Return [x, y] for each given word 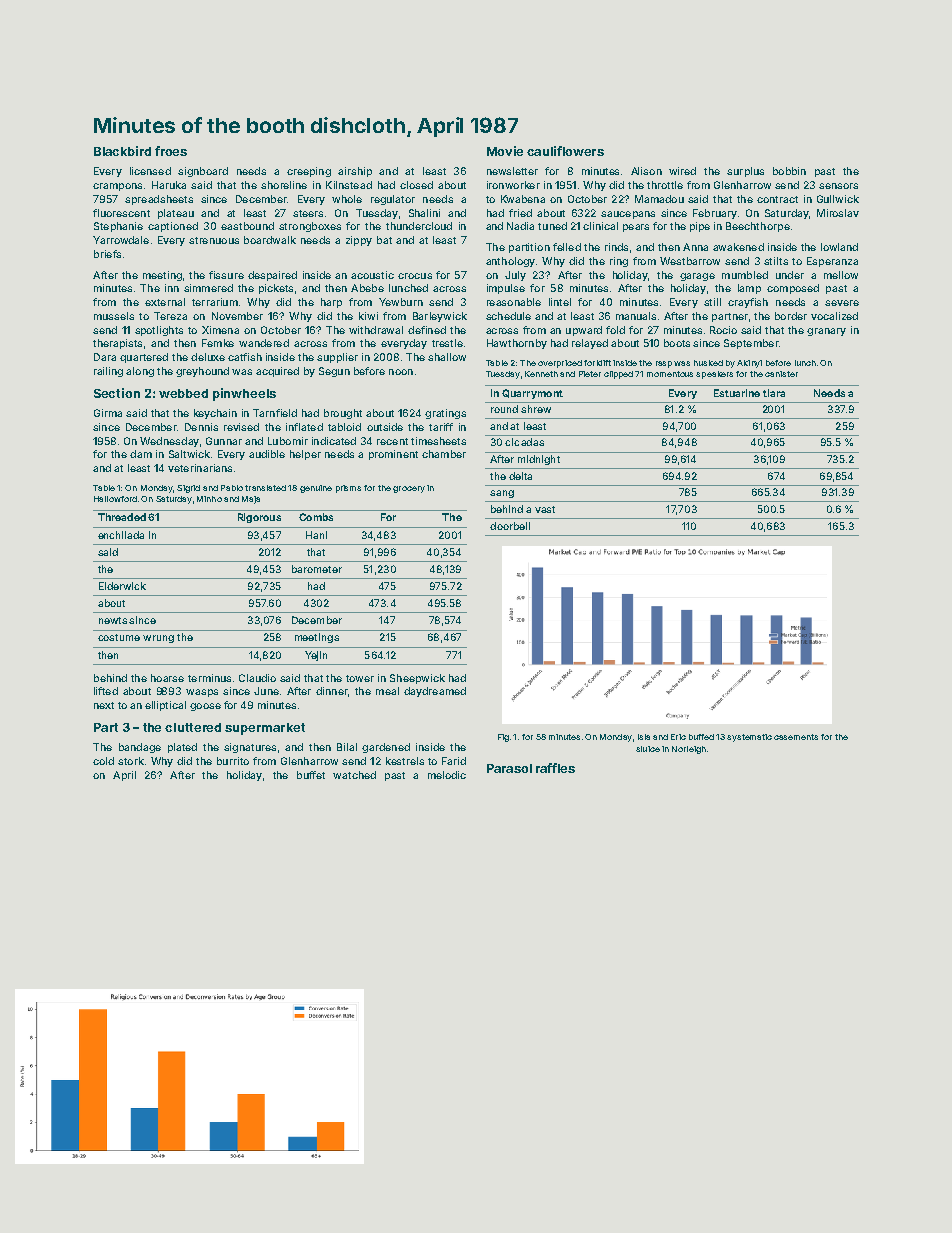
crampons [117, 187]
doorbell [510, 526]
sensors [838, 186]
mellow [841, 275]
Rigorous [259, 518]
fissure [226, 275]
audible [267, 454]
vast [545, 509]
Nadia [520, 226]
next [104, 705]
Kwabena [523, 199]
